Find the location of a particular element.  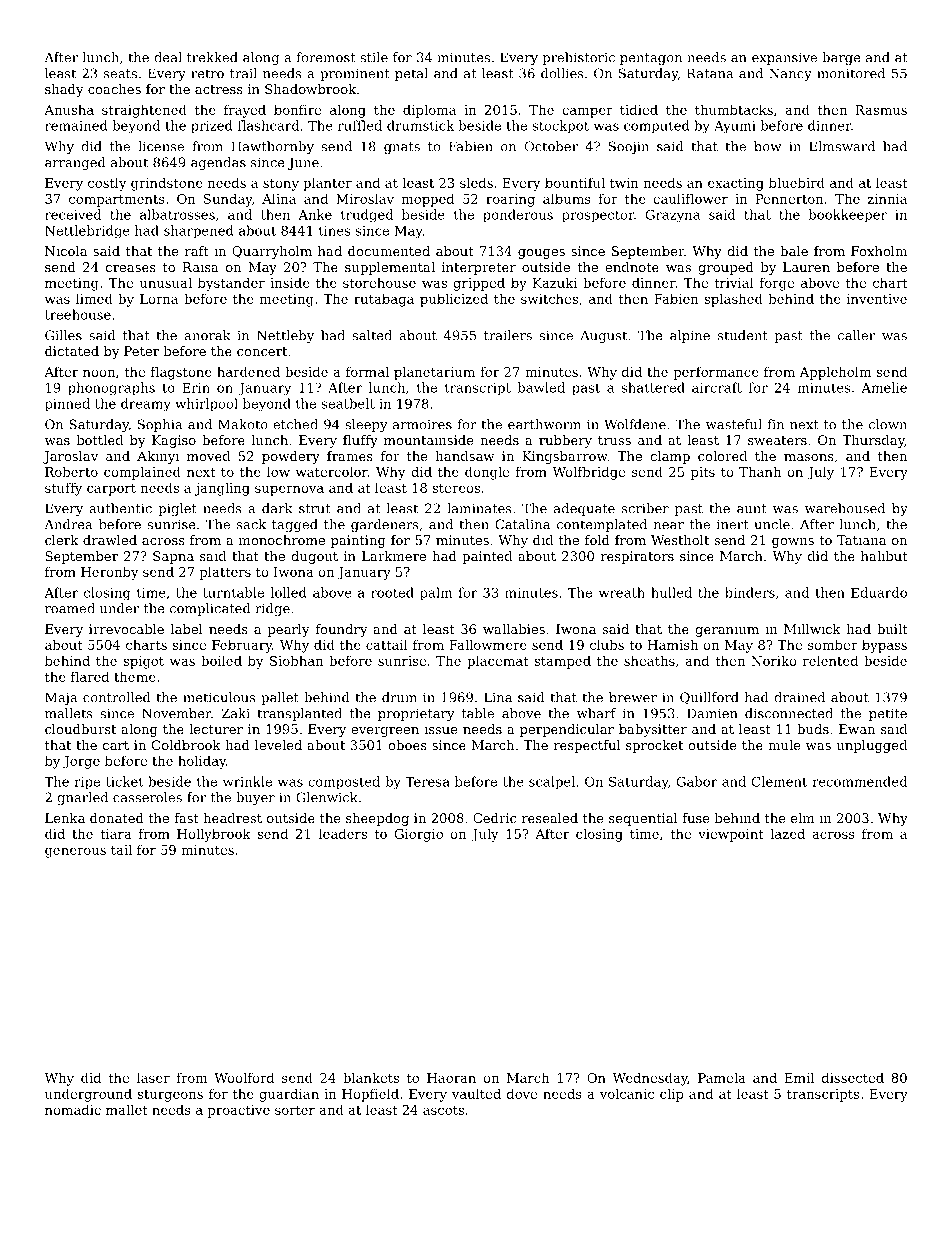

painted is located at coordinates (487, 557).
